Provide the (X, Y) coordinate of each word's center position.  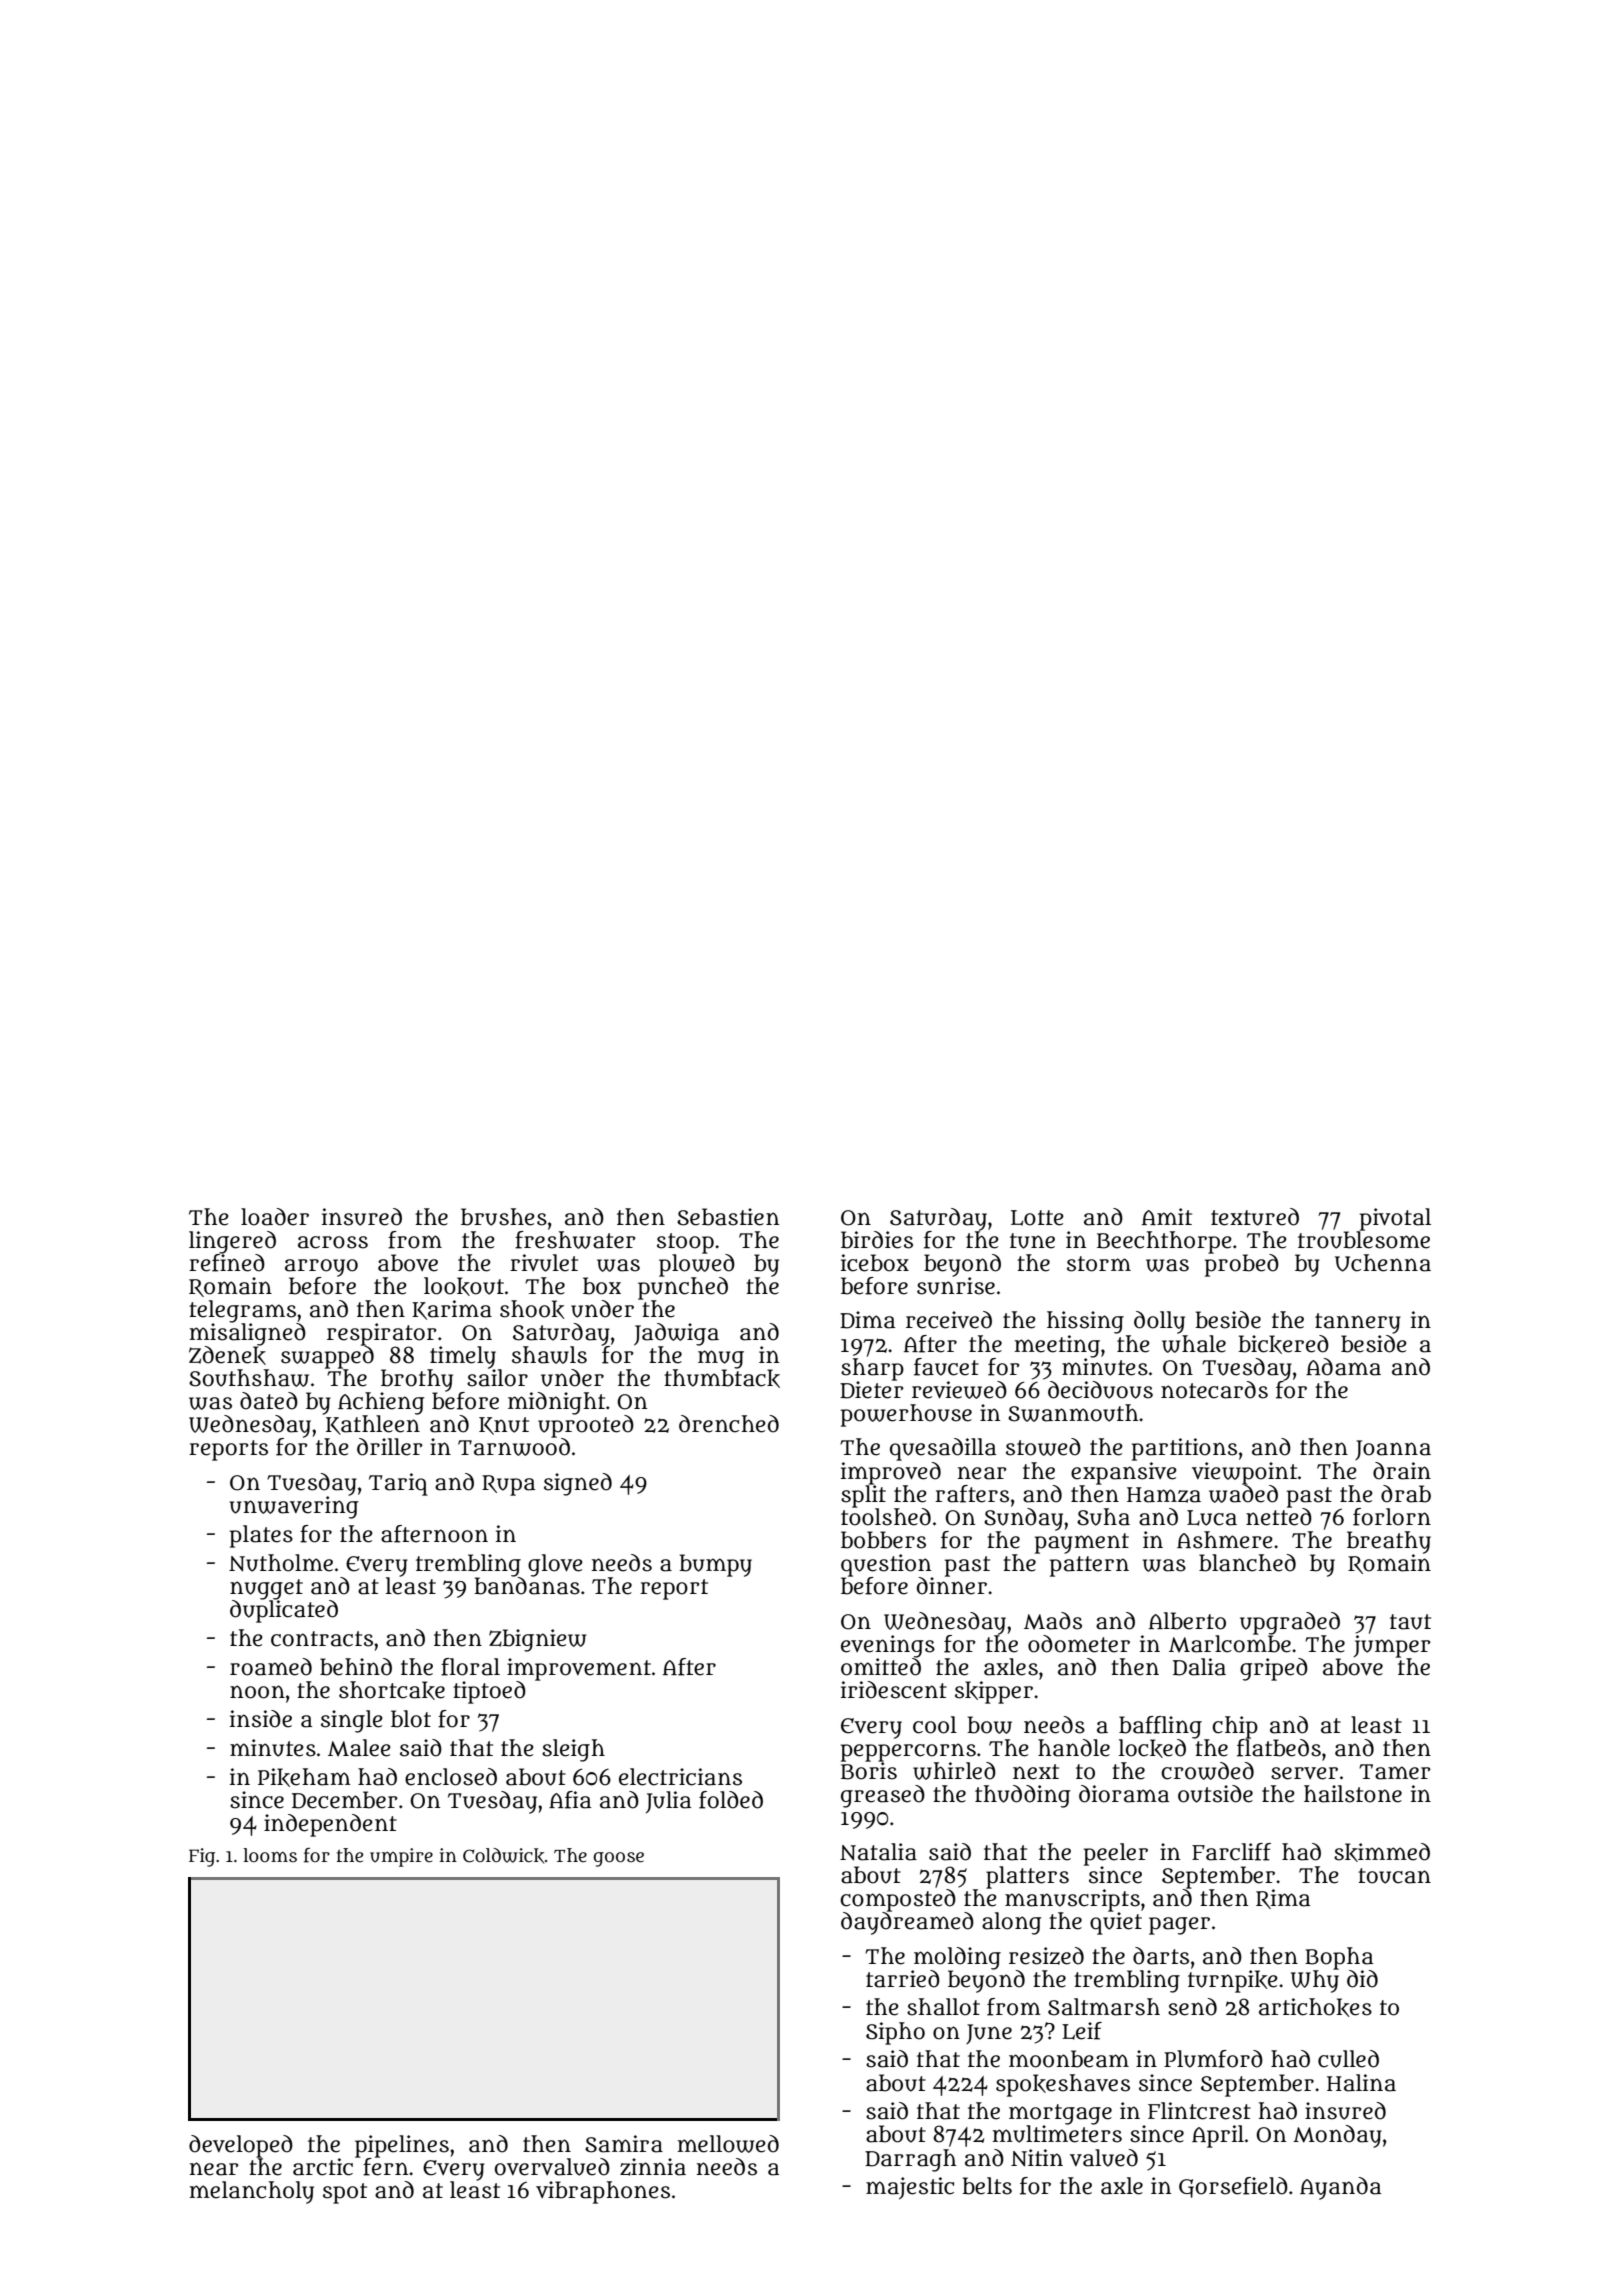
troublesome (1364, 1239)
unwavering (294, 1507)
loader (275, 1217)
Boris (869, 1770)
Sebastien (728, 1217)
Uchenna (1383, 1263)
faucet (946, 1367)
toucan (1394, 1876)
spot (345, 2193)
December (345, 1800)
